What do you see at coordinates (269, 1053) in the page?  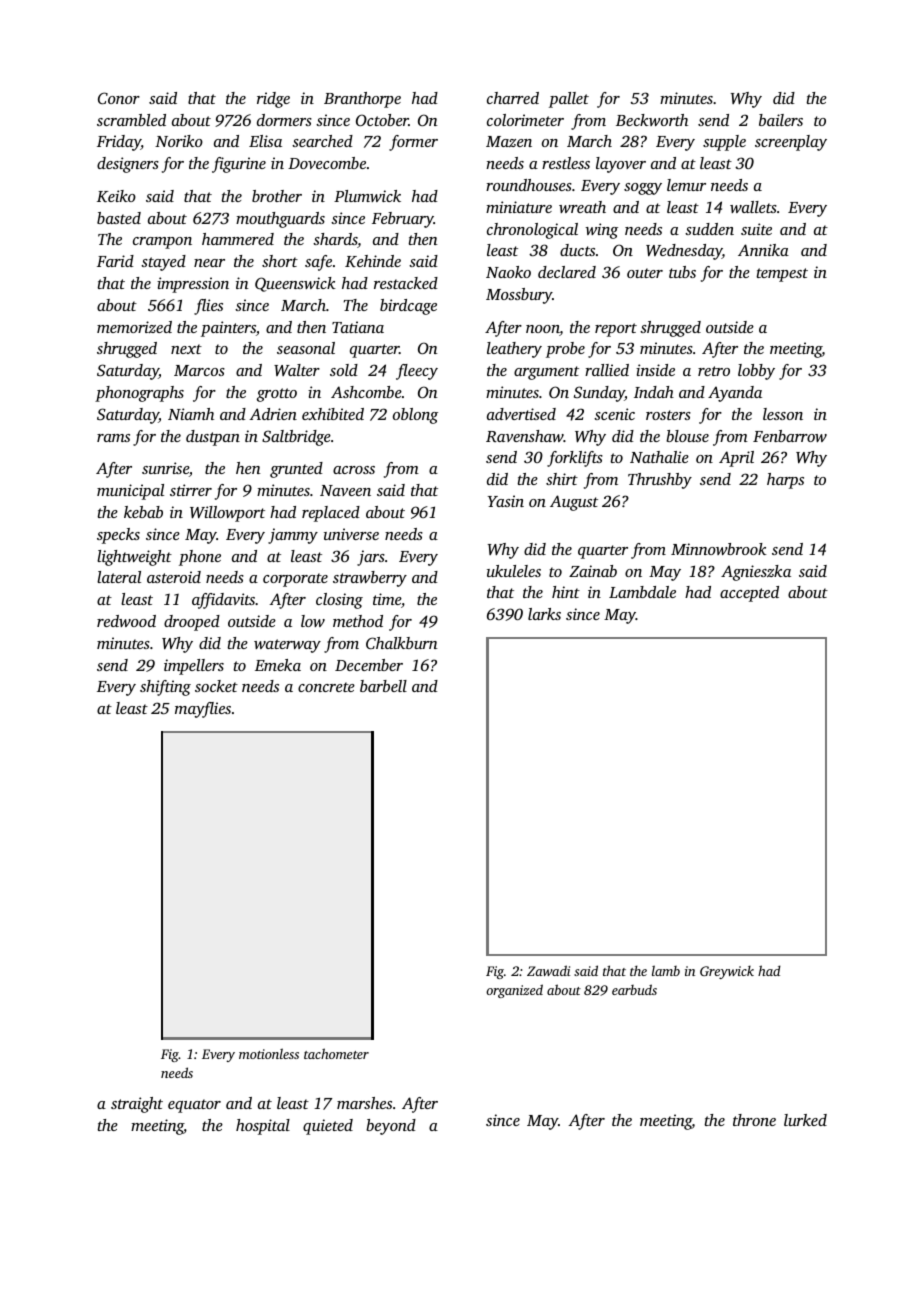 I see `motionless` at bounding box center [269, 1053].
